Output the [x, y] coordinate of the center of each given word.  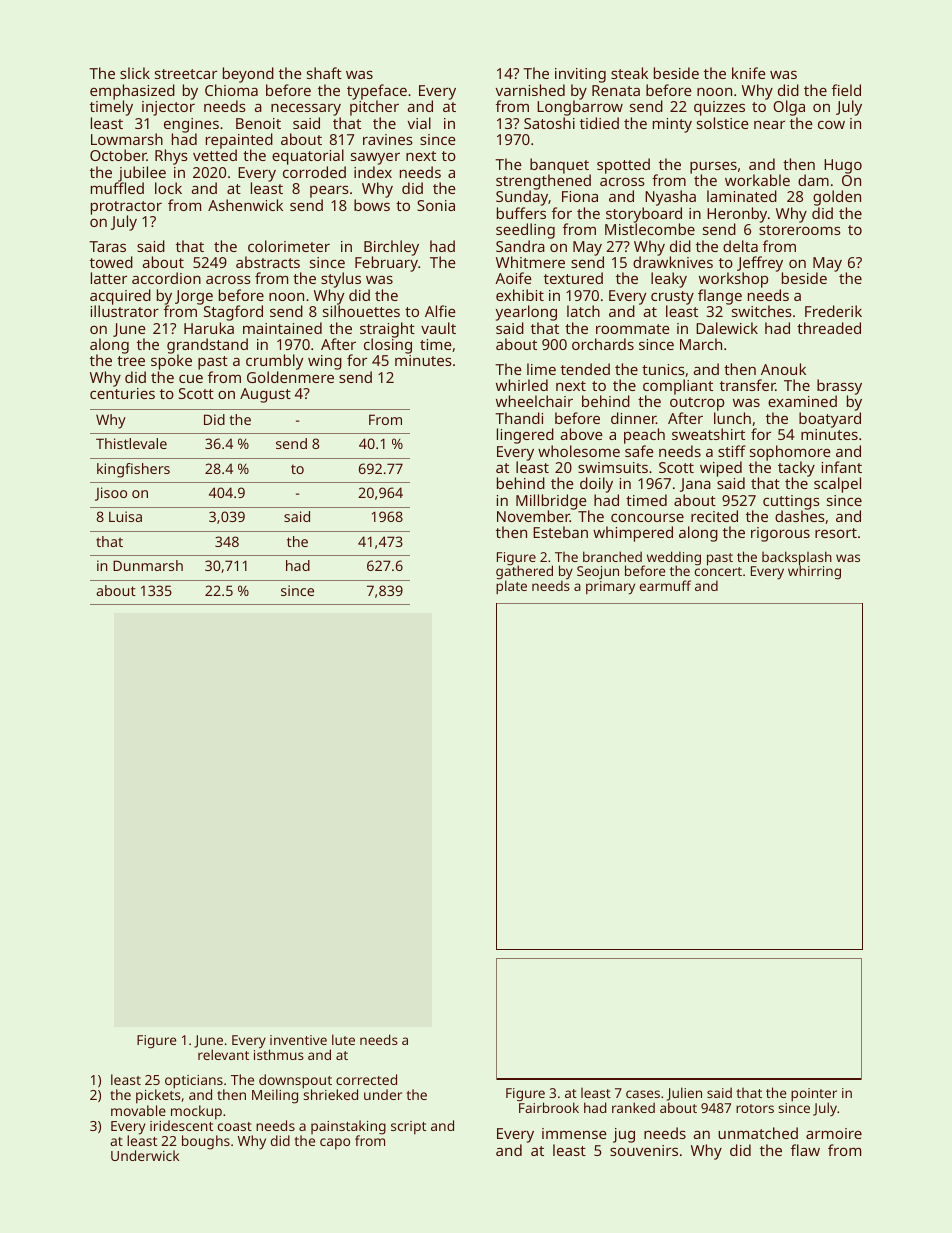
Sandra [520, 246]
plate [511, 587]
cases [643, 1094]
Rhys [171, 157]
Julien [684, 1094]
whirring [814, 573]
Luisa [125, 516]
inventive [298, 1040]
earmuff [665, 585]
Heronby [737, 215]
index [373, 172]
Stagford [233, 313]
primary [610, 588]
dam [813, 180]
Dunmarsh [148, 565]
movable [138, 1110]
